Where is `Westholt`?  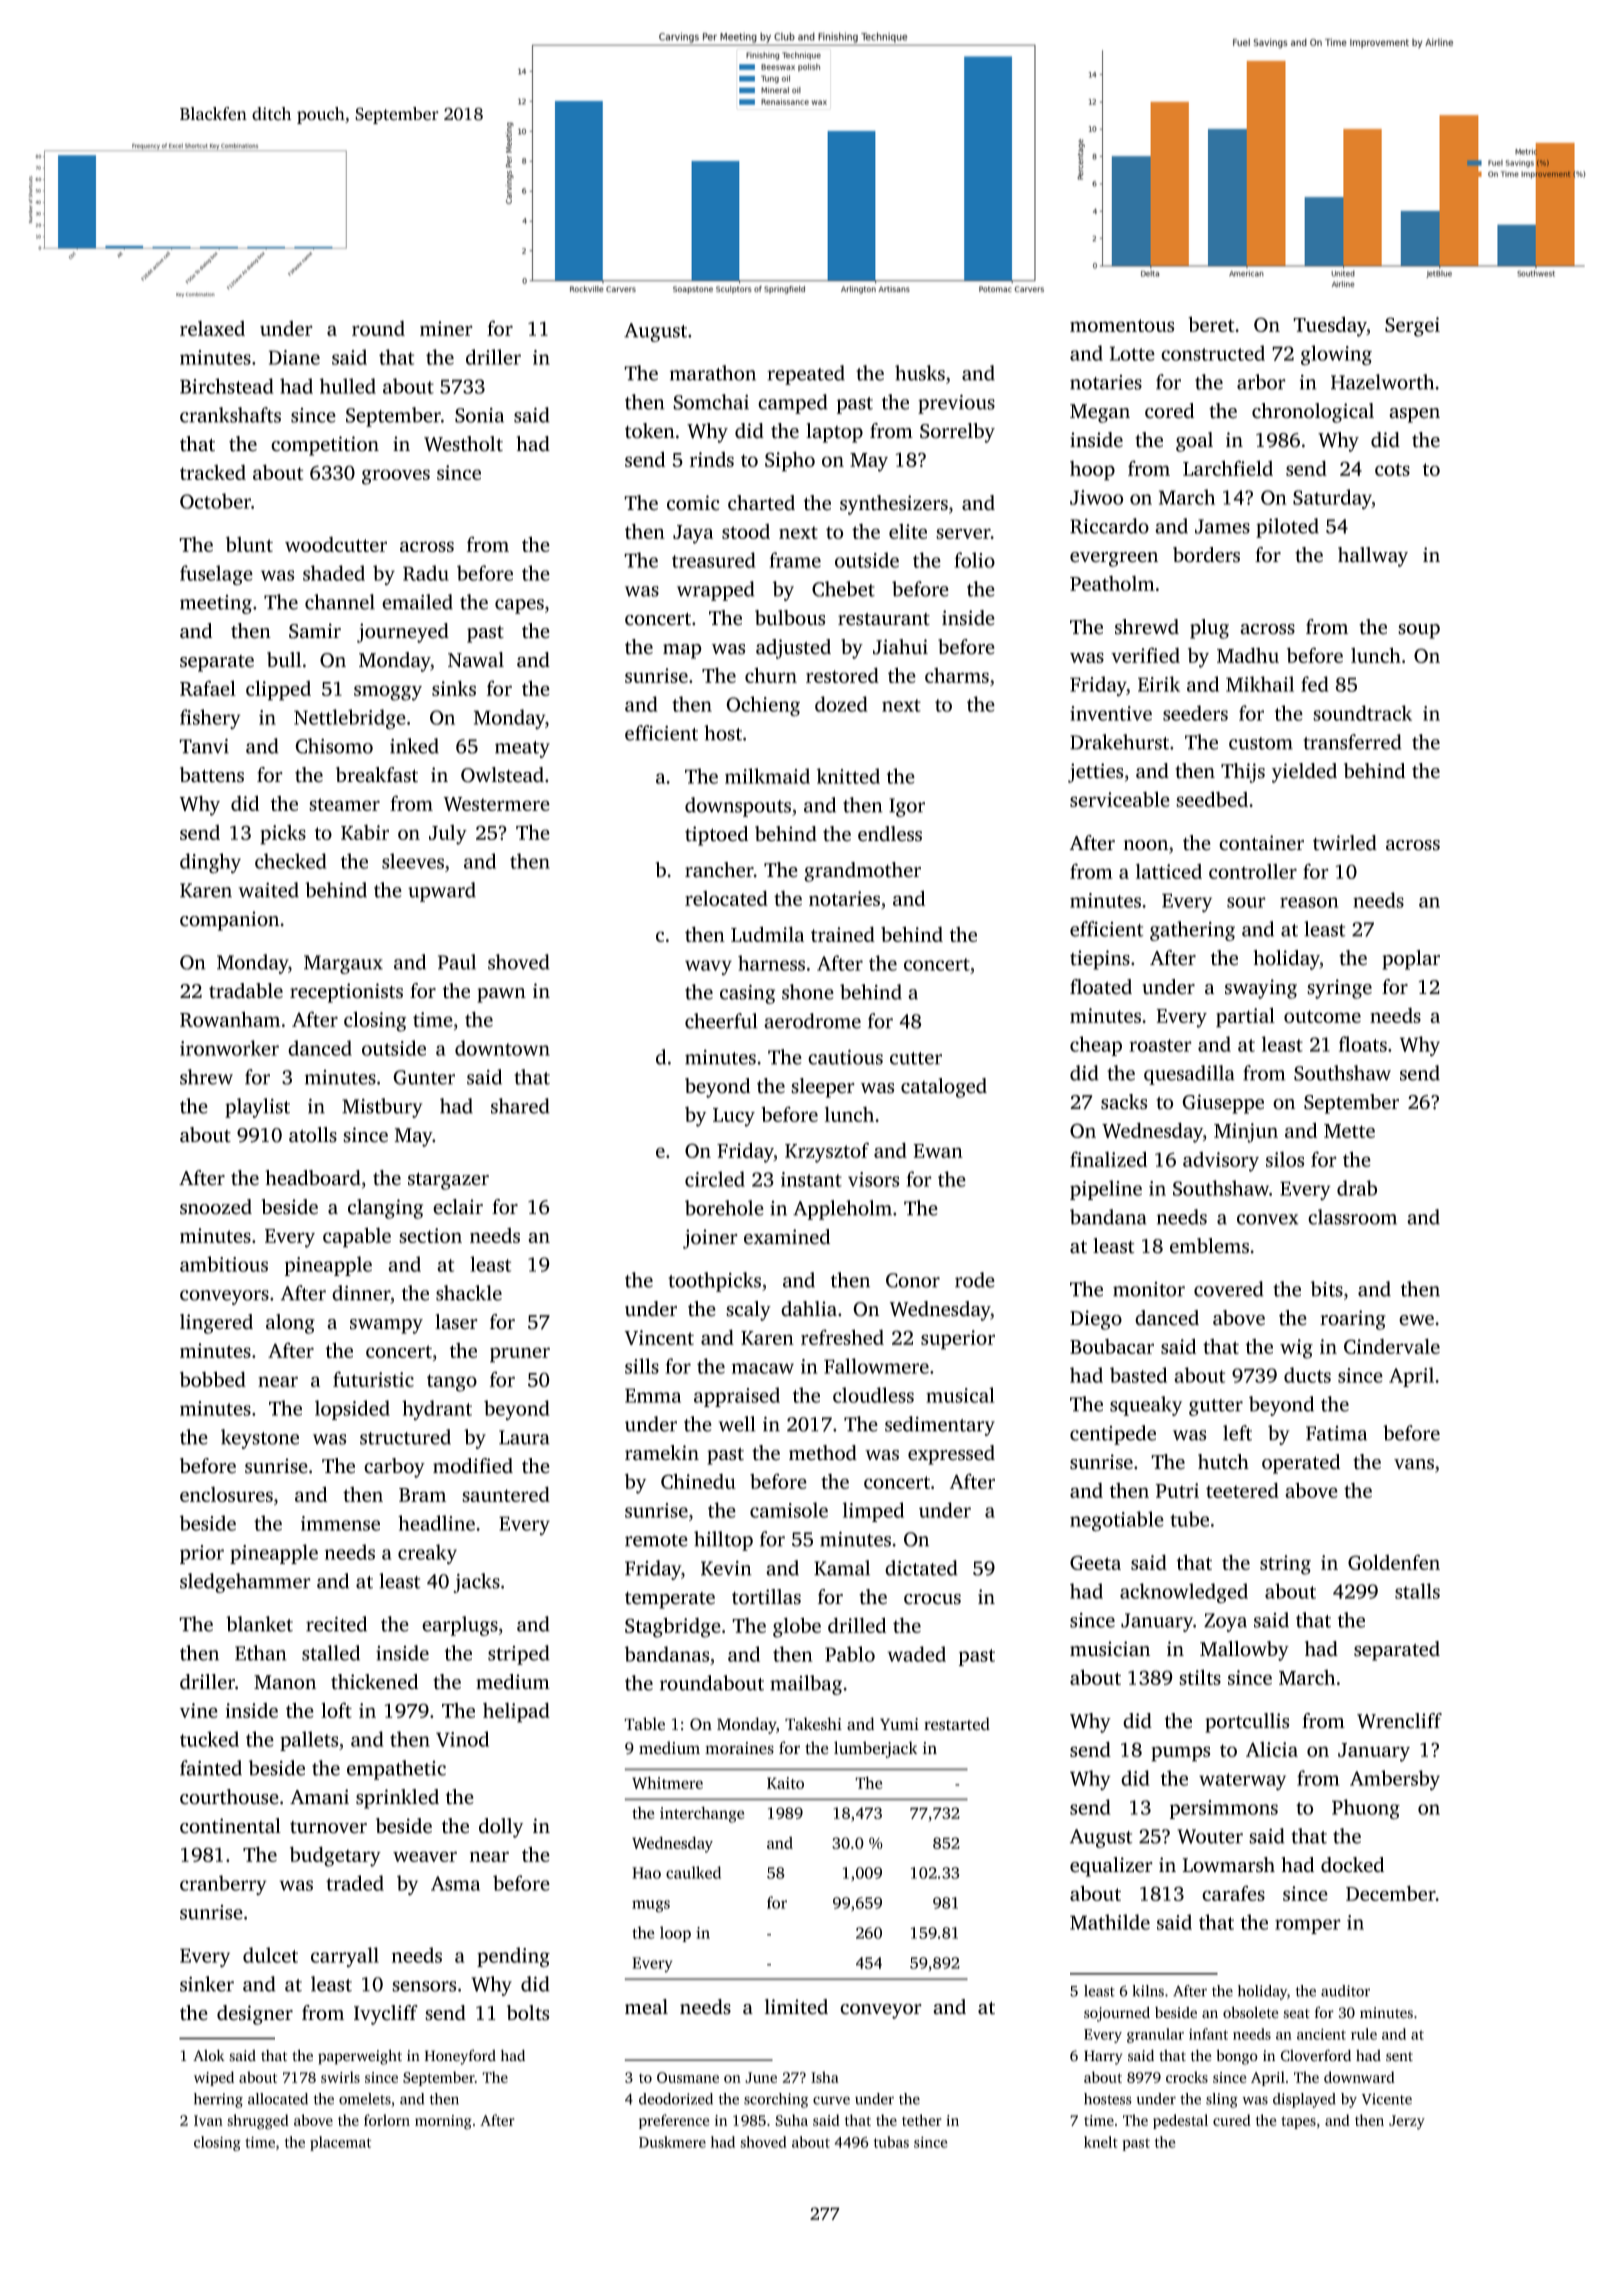
Westholt is located at coordinates (463, 444).
